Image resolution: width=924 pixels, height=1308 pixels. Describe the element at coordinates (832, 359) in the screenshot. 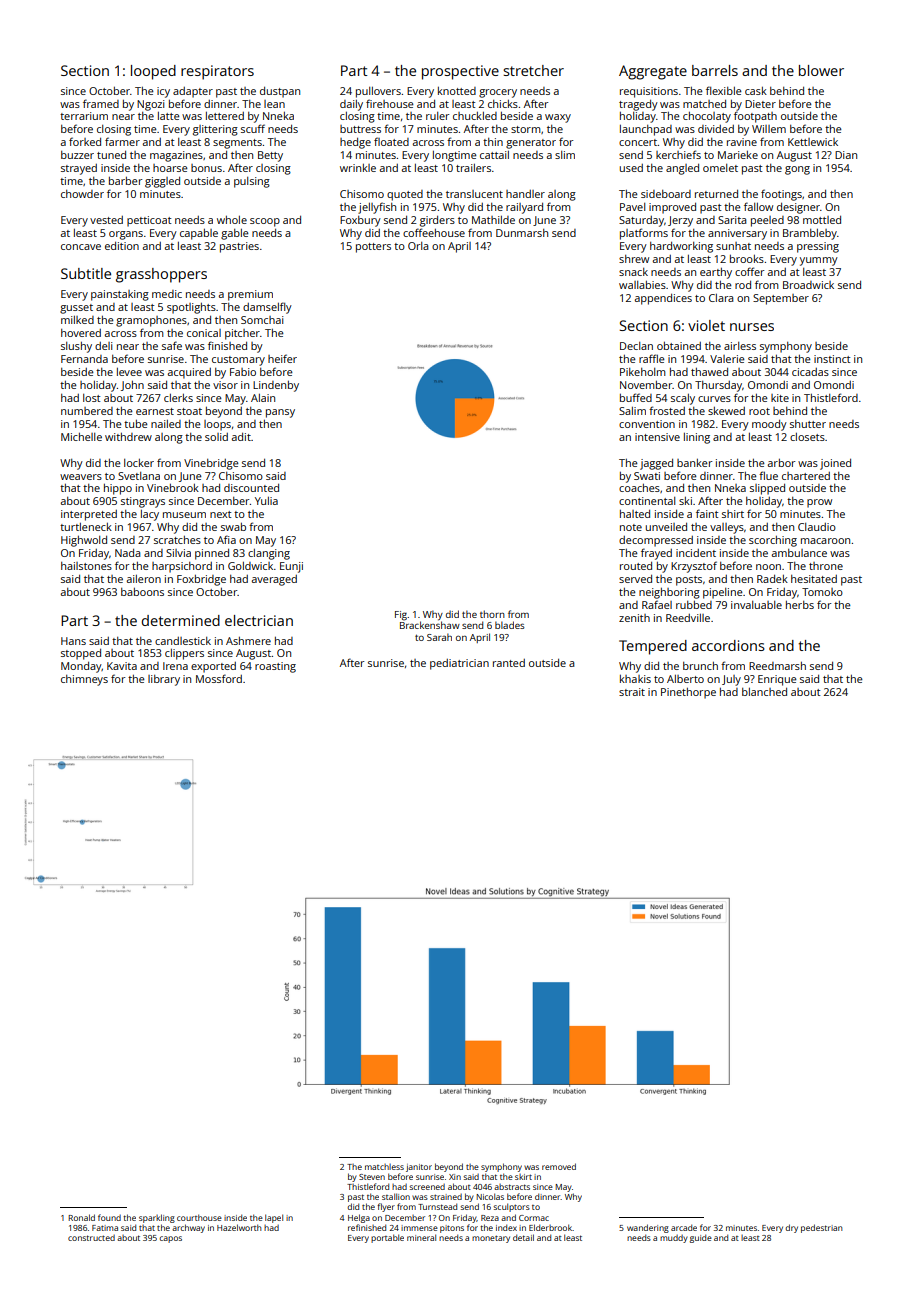

I see `instinct` at that location.
